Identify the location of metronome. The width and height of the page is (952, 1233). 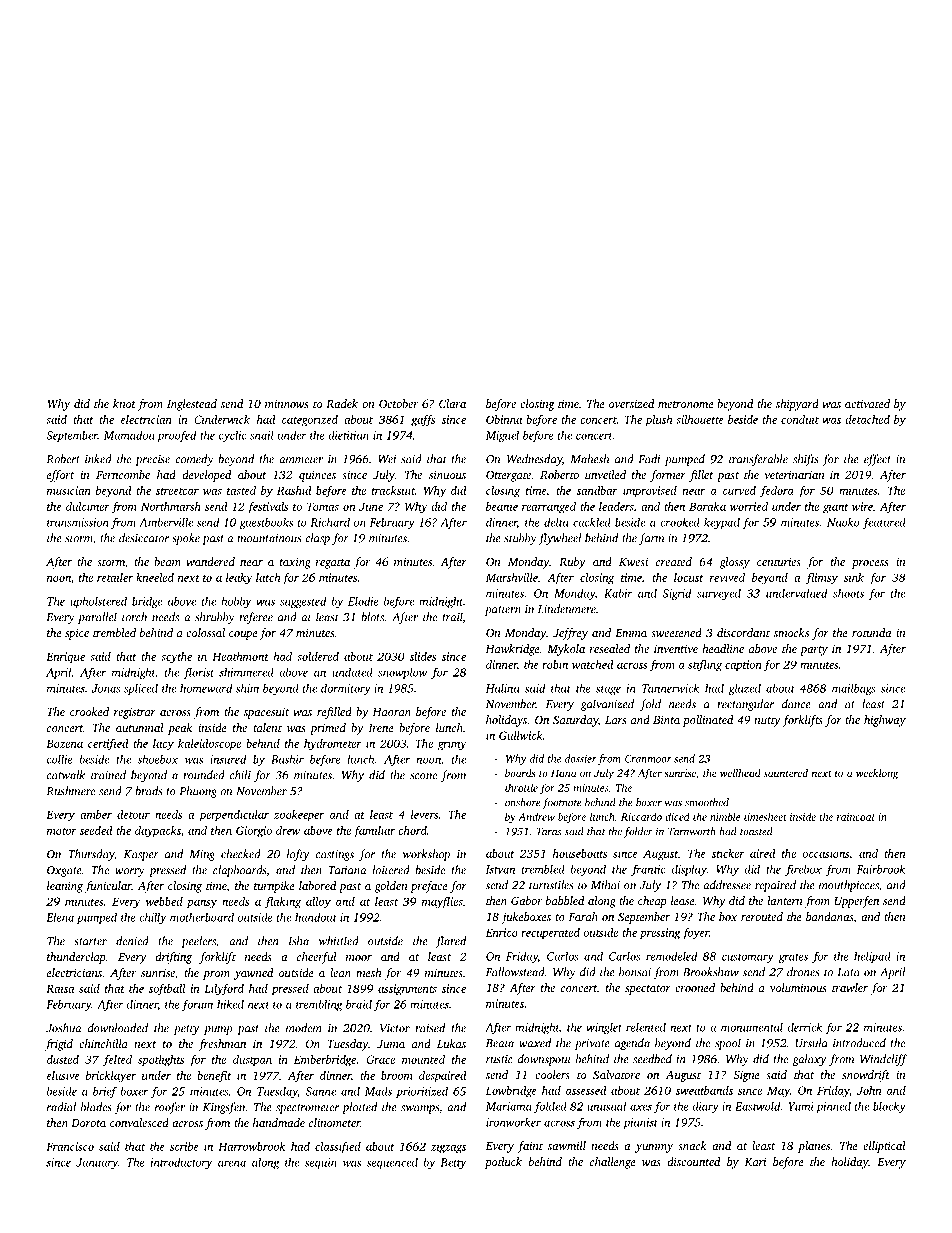
(686, 404).
